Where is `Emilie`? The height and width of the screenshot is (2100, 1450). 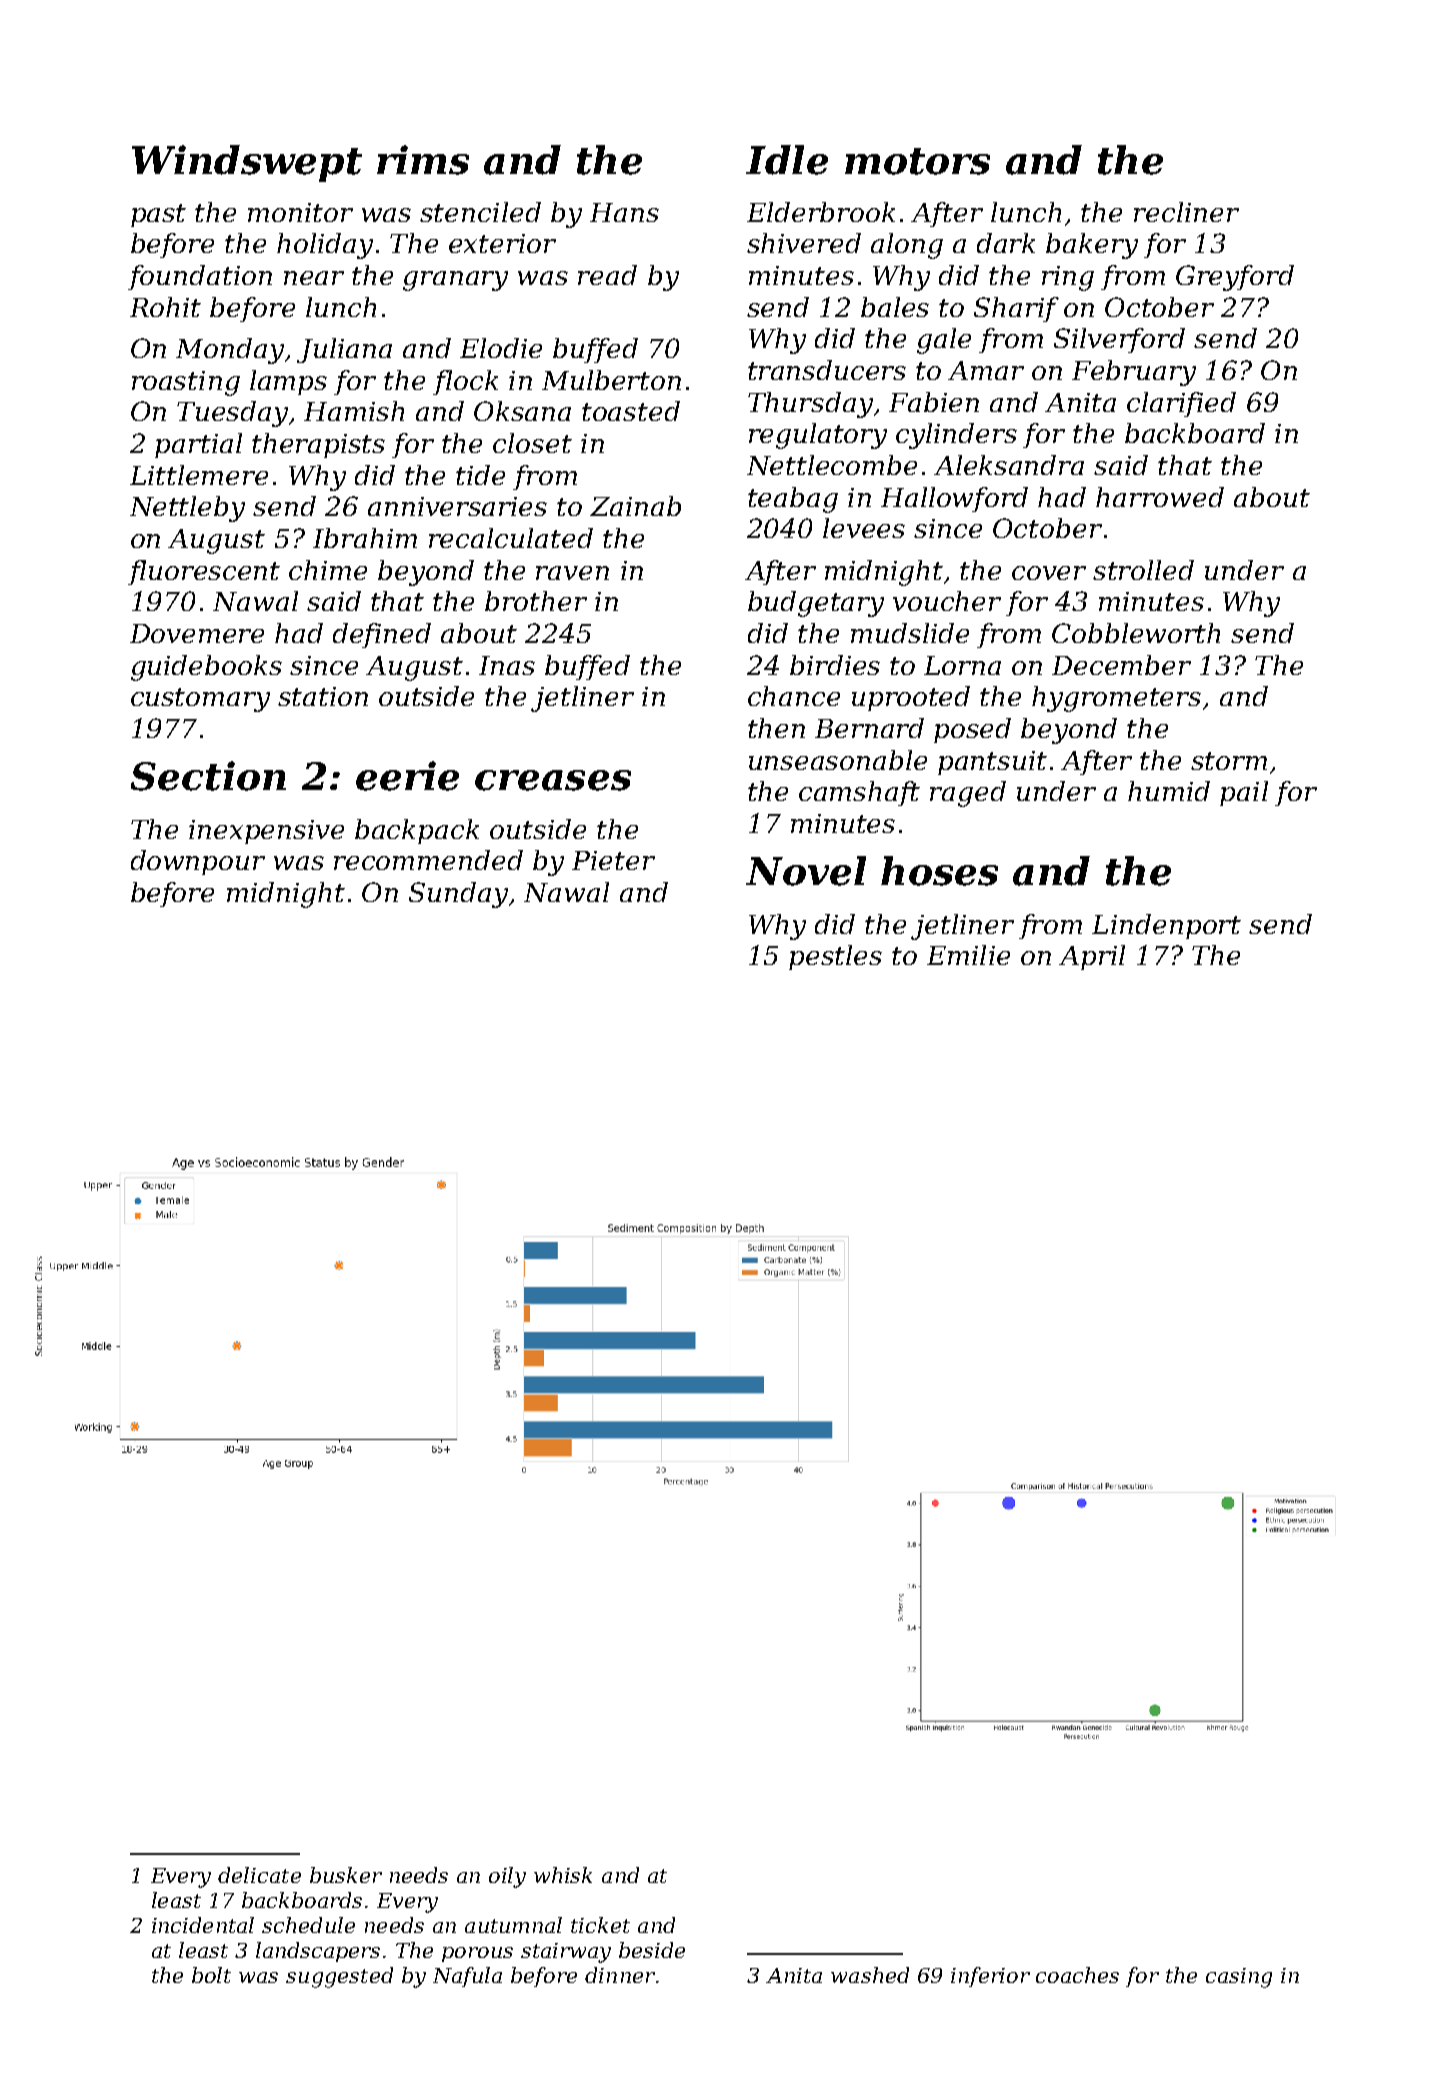
Emilie is located at coordinates (968, 955).
